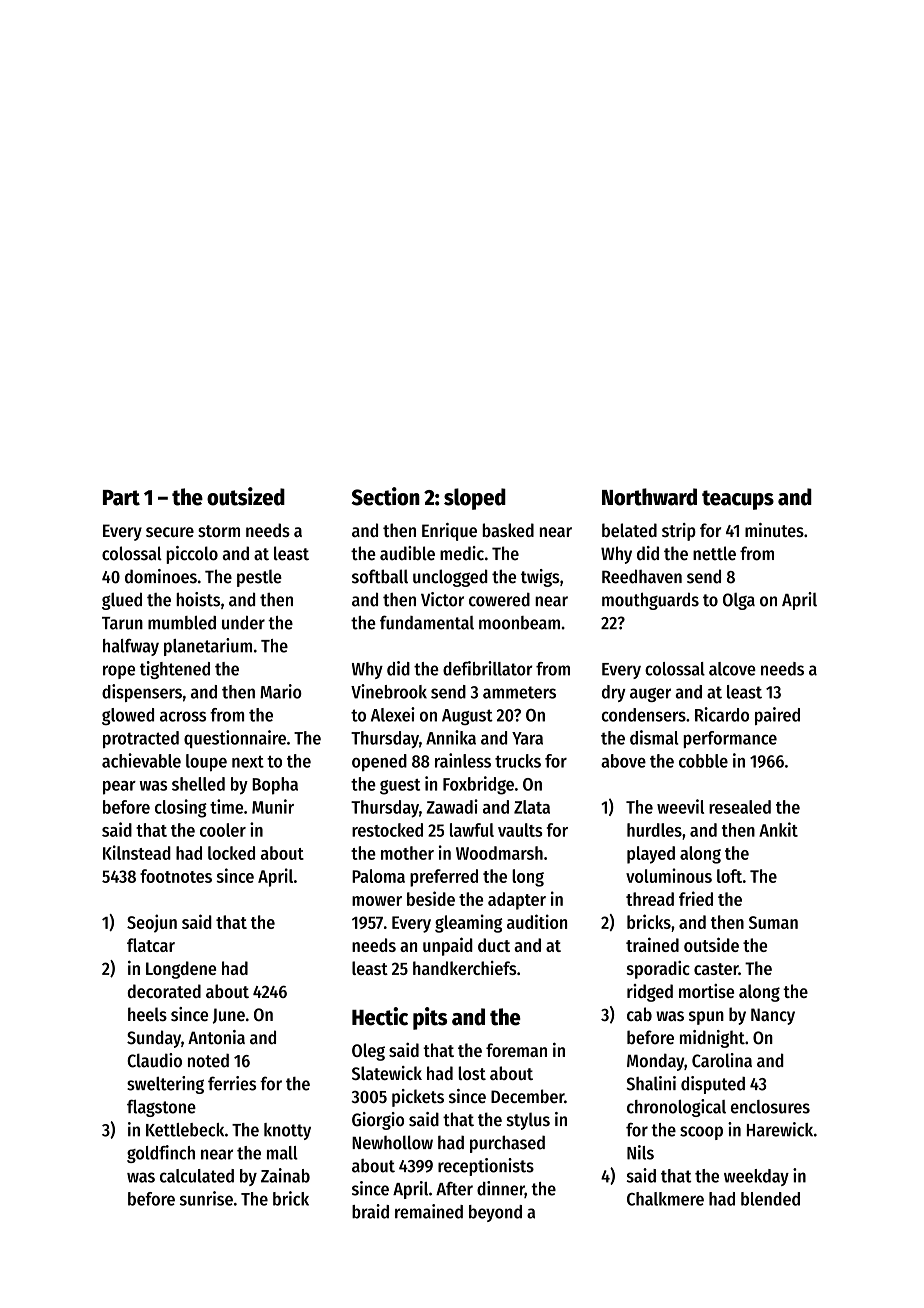  I want to click on paired, so click(777, 716).
